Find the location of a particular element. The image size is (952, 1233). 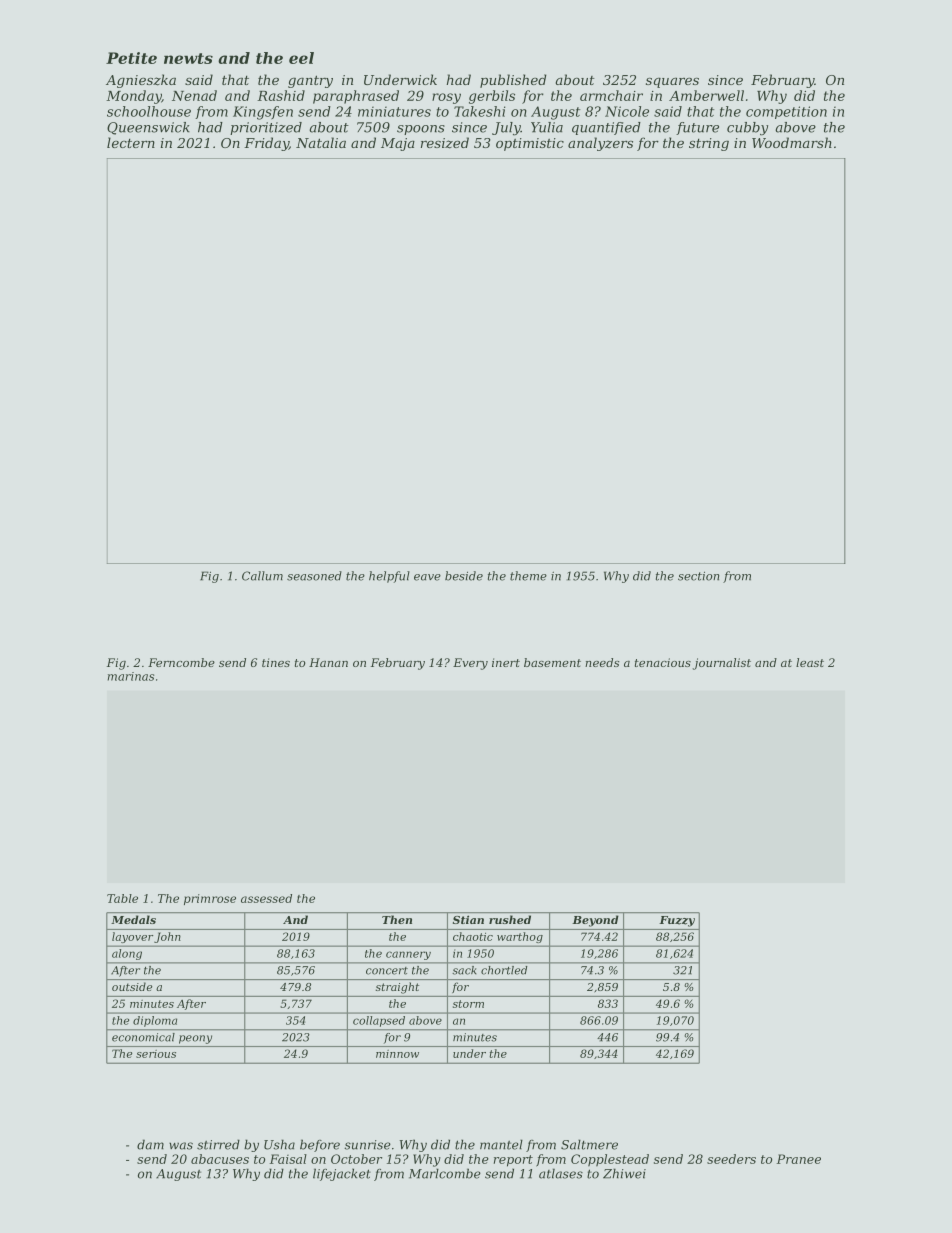

tines is located at coordinates (276, 662).
